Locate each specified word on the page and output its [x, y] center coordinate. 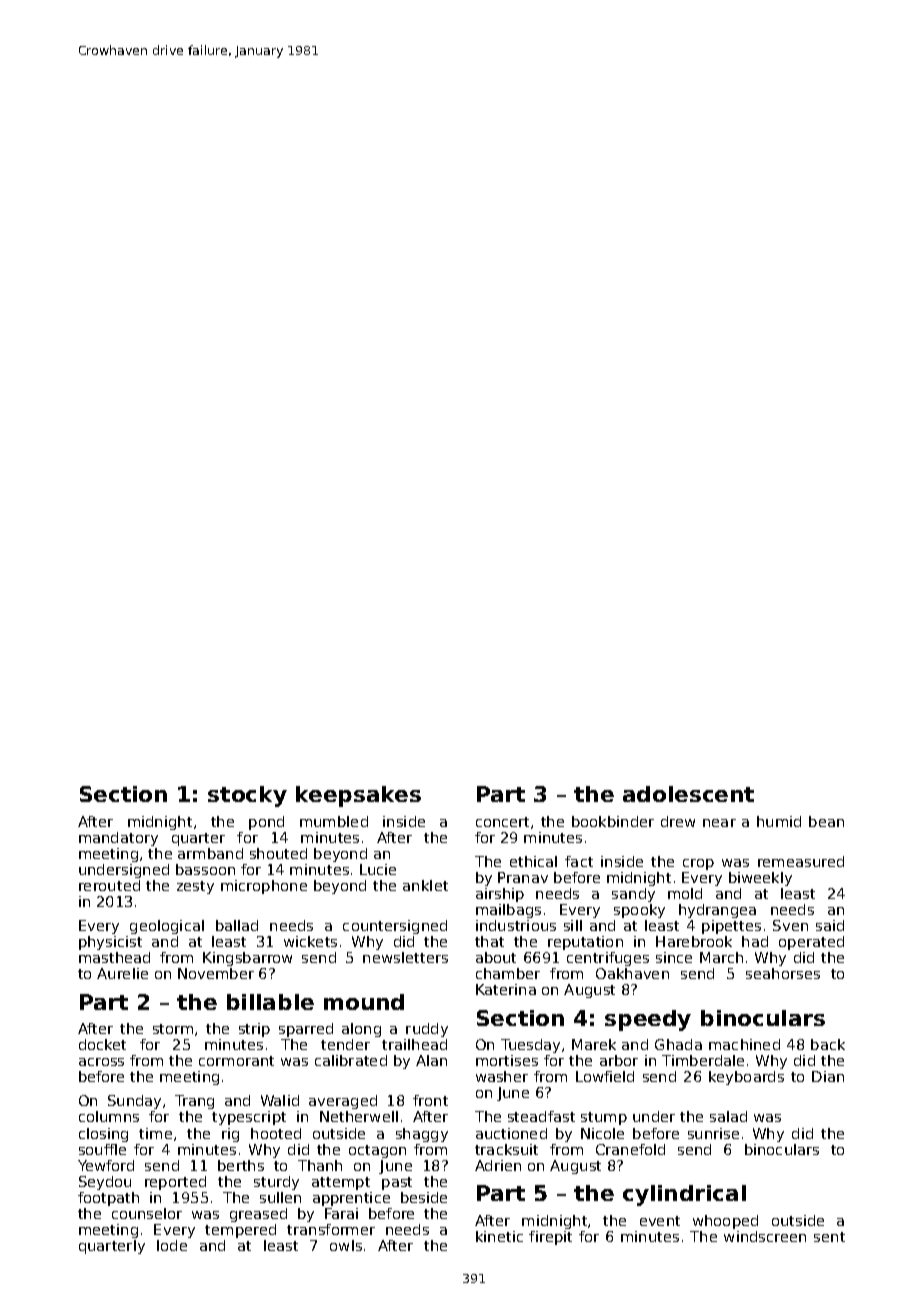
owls [346, 1245]
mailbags [508, 911]
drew [678, 821]
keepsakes [358, 796]
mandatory [118, 839]
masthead [114, 957]
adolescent [688, 794]
